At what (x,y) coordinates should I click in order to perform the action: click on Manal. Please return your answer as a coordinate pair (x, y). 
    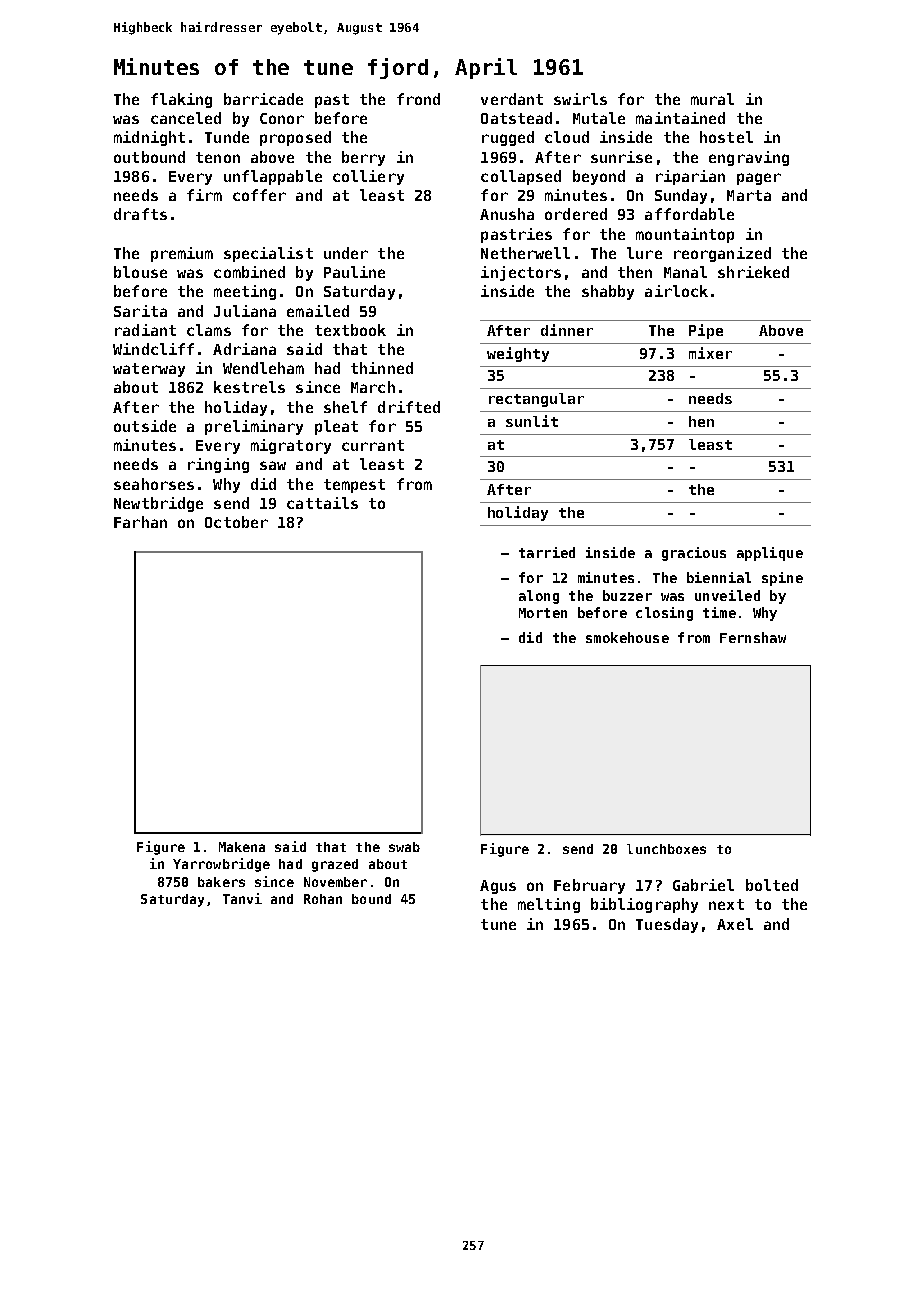
    Looking at the image, I should click on (685, 272).
